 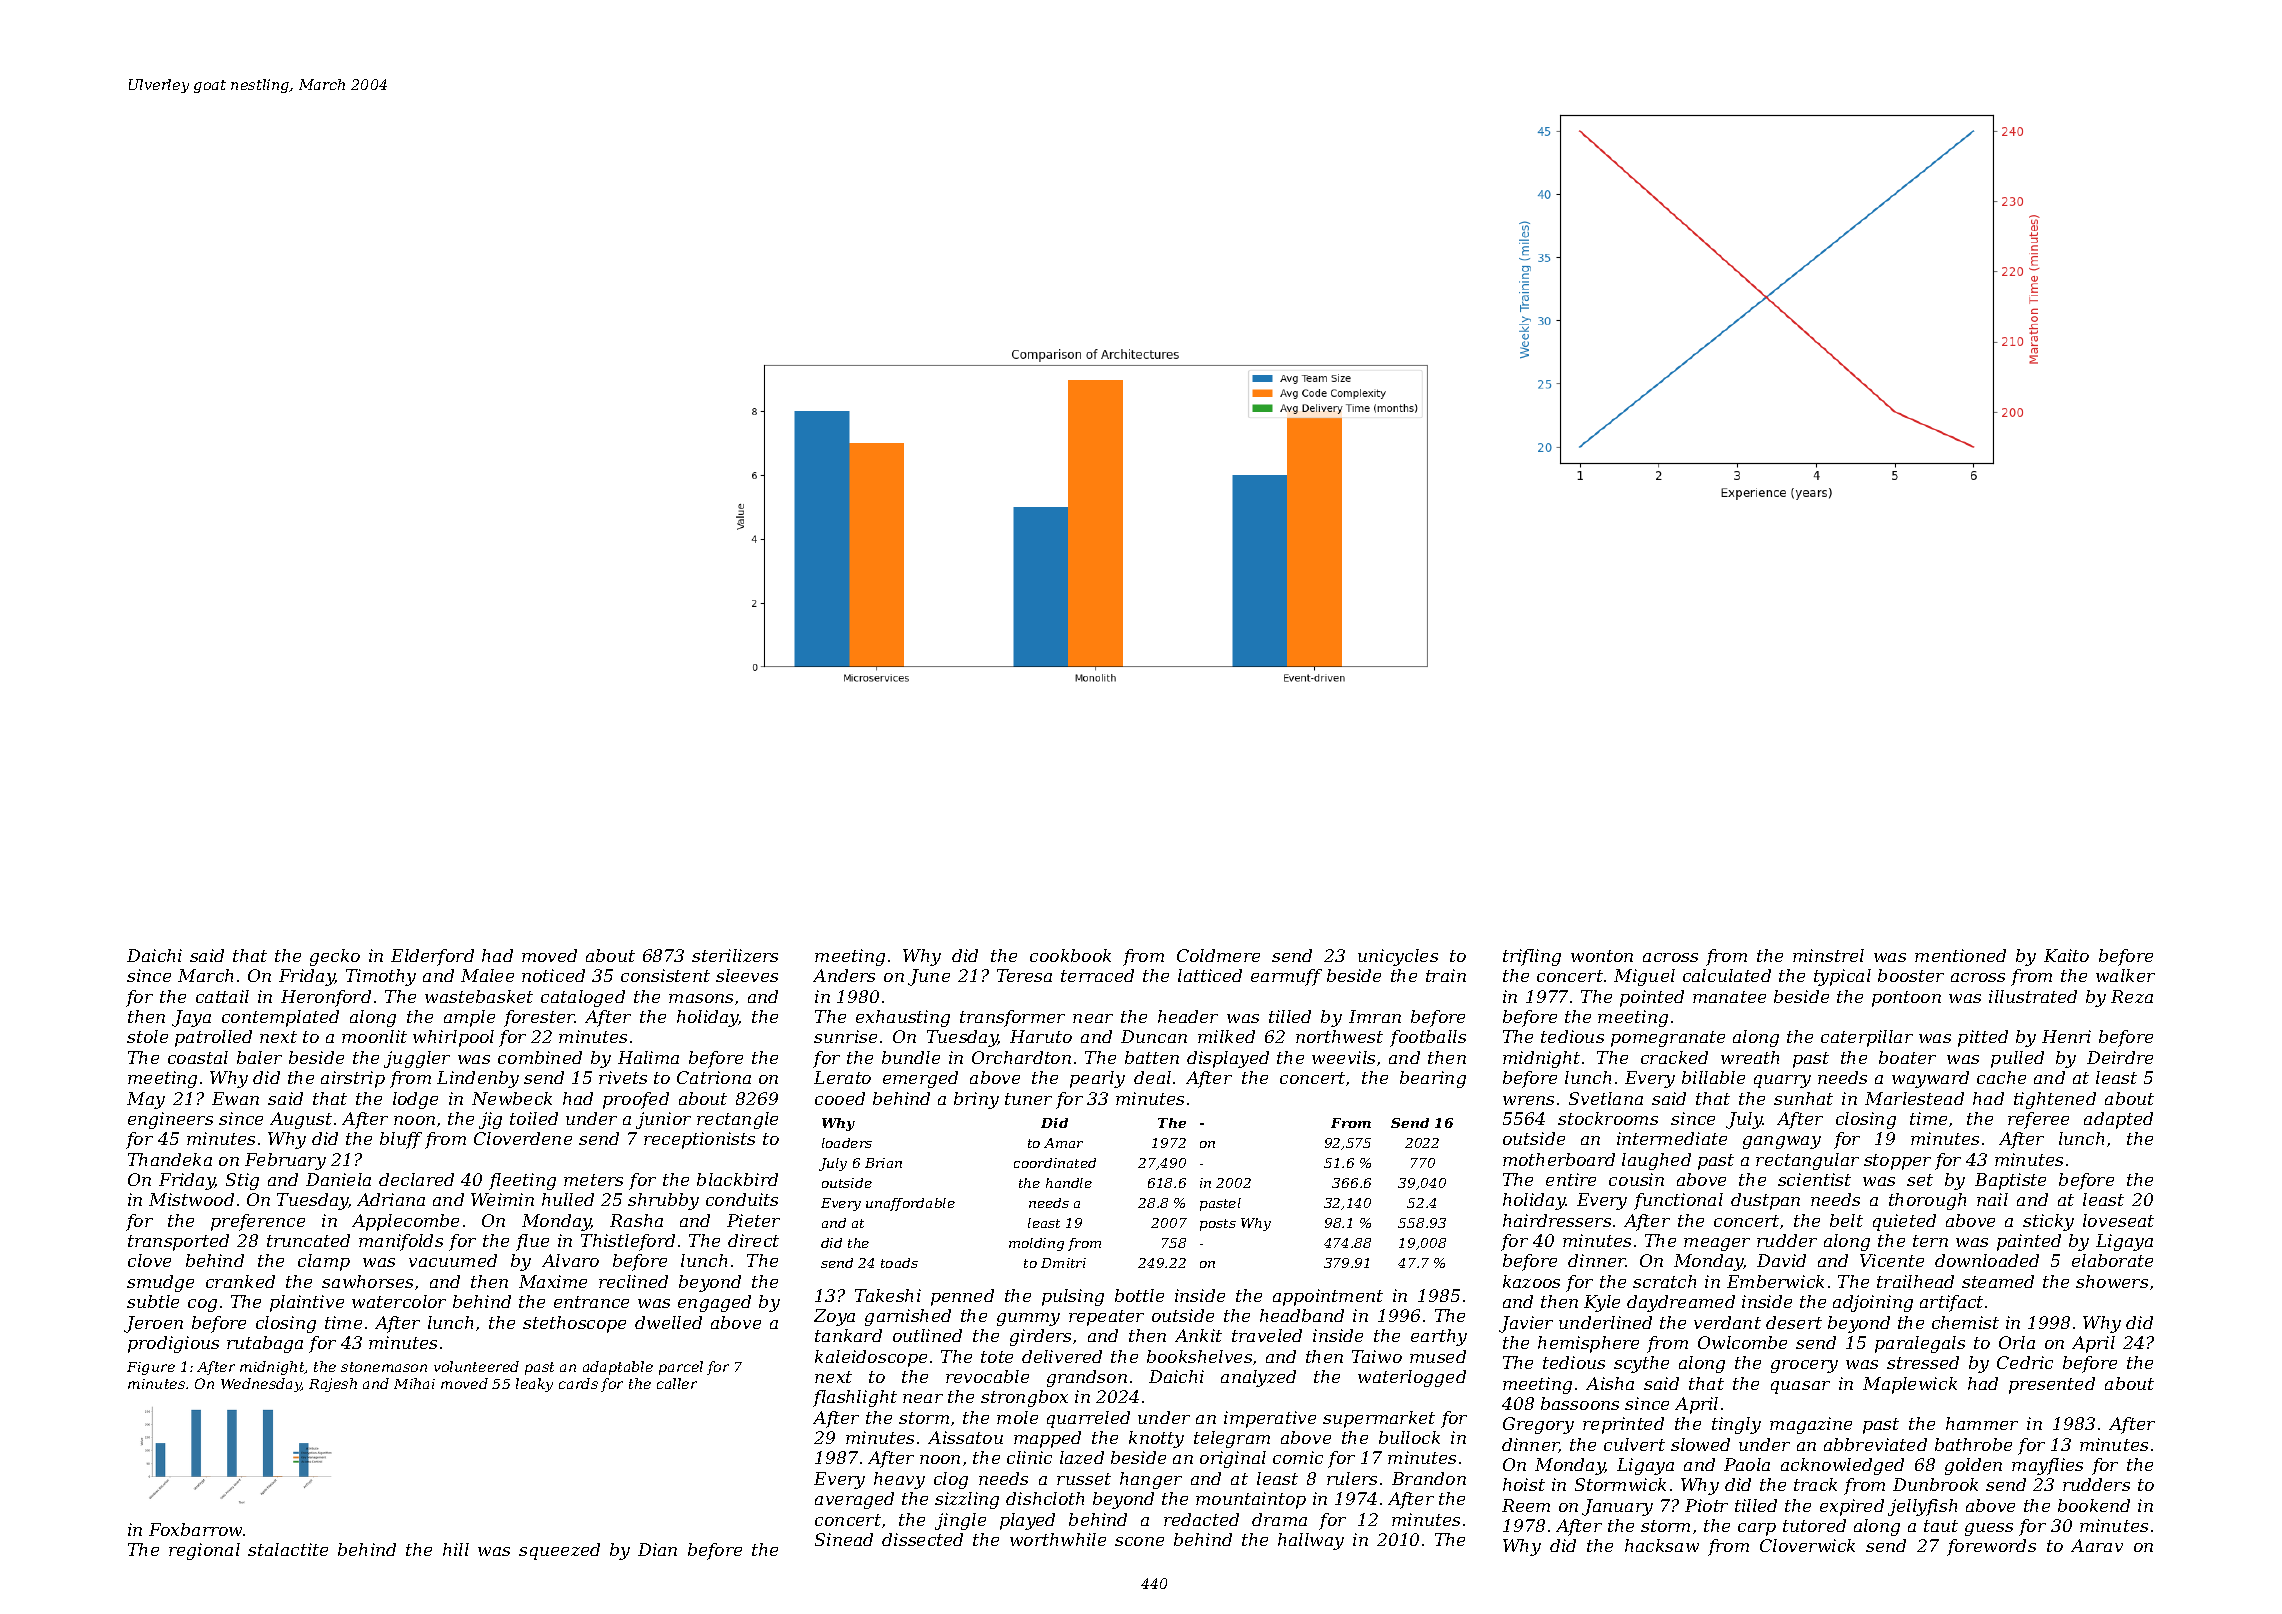 What do you see at coordinates (1024, 975) in the screenshot?
I see `Teresa` at bounding box center [1024, 975].
